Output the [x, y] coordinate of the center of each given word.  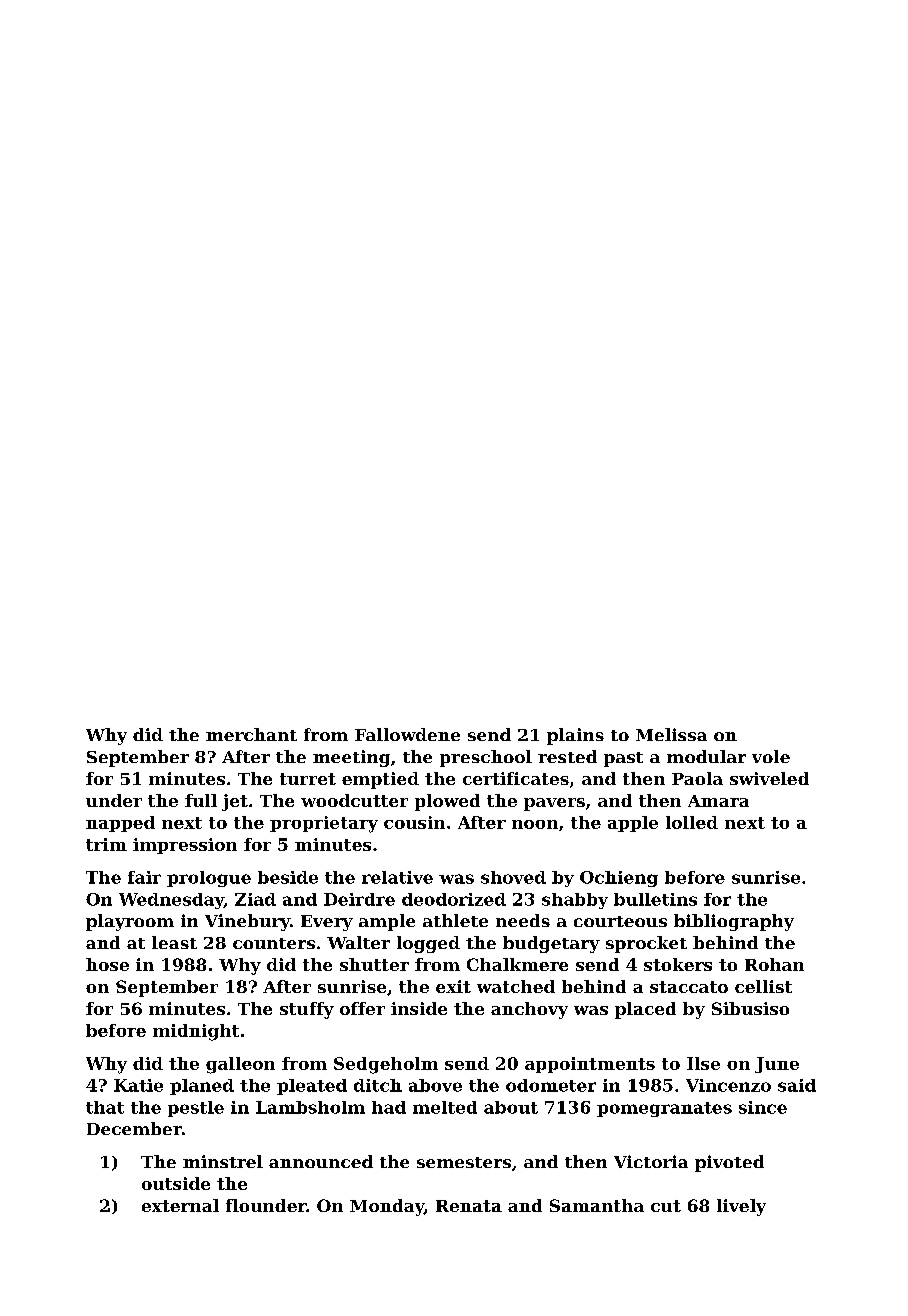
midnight [196, 1032]
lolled [692, 822]
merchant [251, 734]
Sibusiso [750, 1008]
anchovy [529, 1010]
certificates [516, 778]
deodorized [454, 899]
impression [185, 846]
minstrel [223, 1161]
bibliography [734, 922]
